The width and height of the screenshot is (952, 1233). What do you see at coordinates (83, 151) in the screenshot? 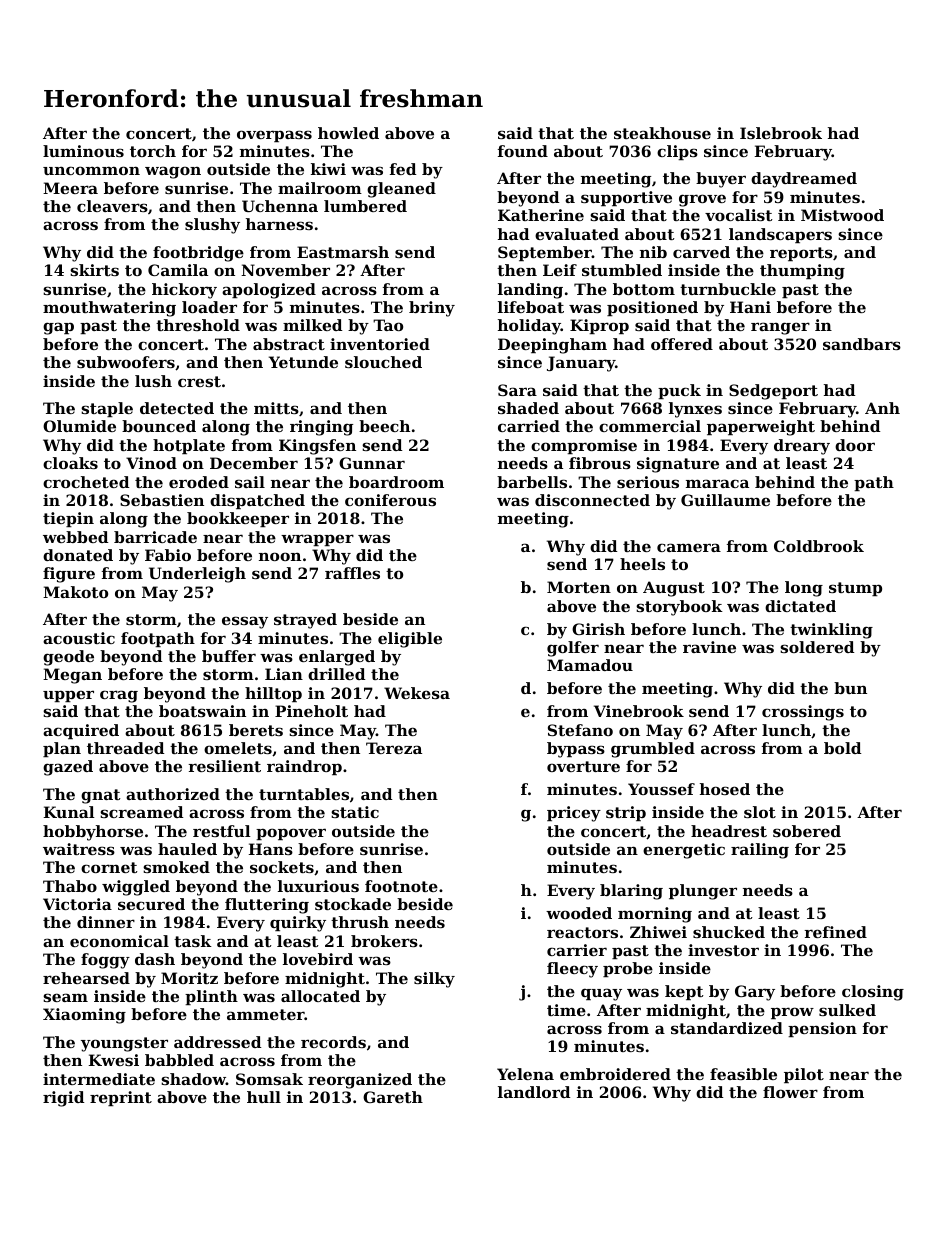
I see `luminous` at bounding box center [83, 151].
